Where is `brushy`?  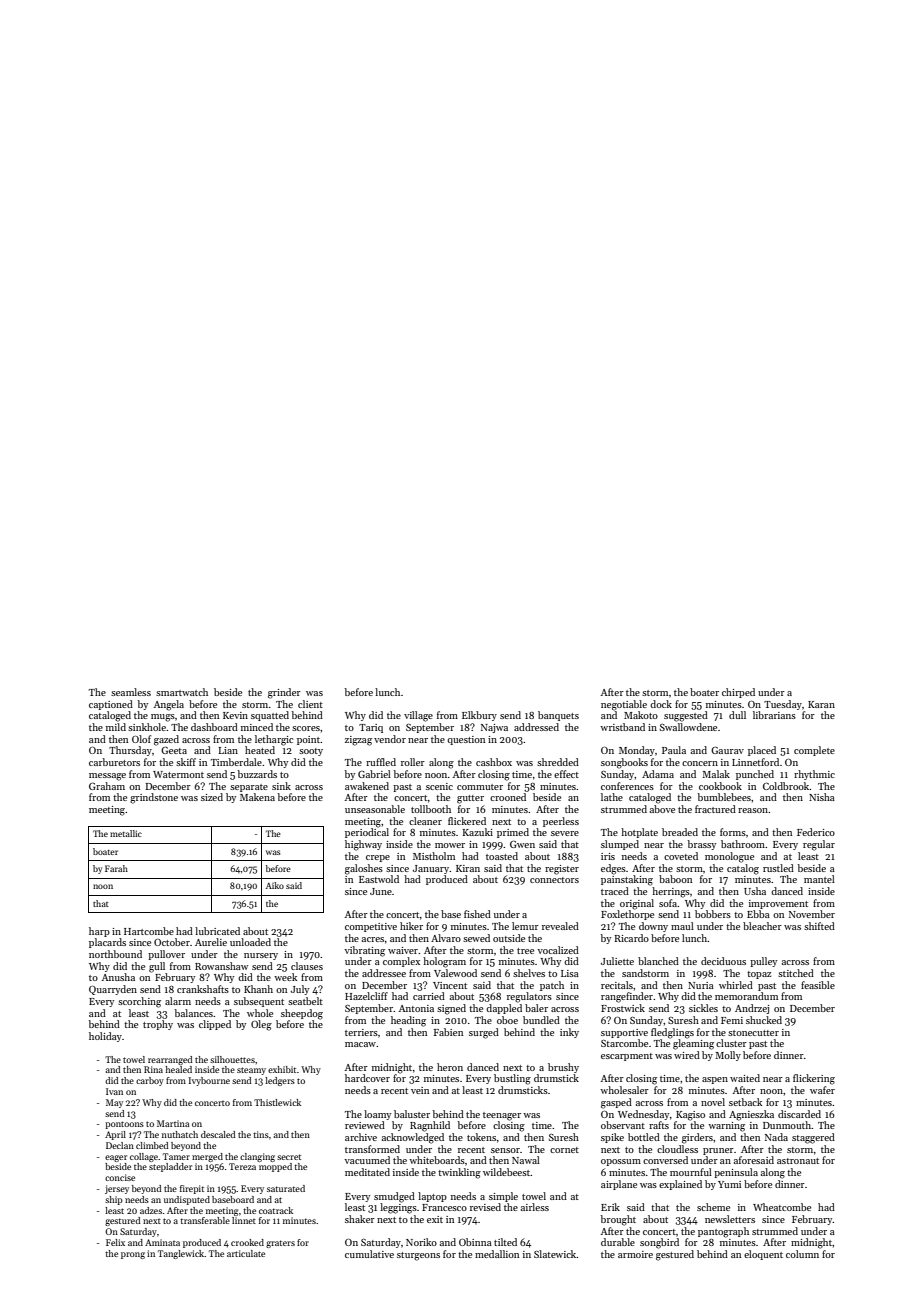
brushy is located at coordinates (563, 1068).
